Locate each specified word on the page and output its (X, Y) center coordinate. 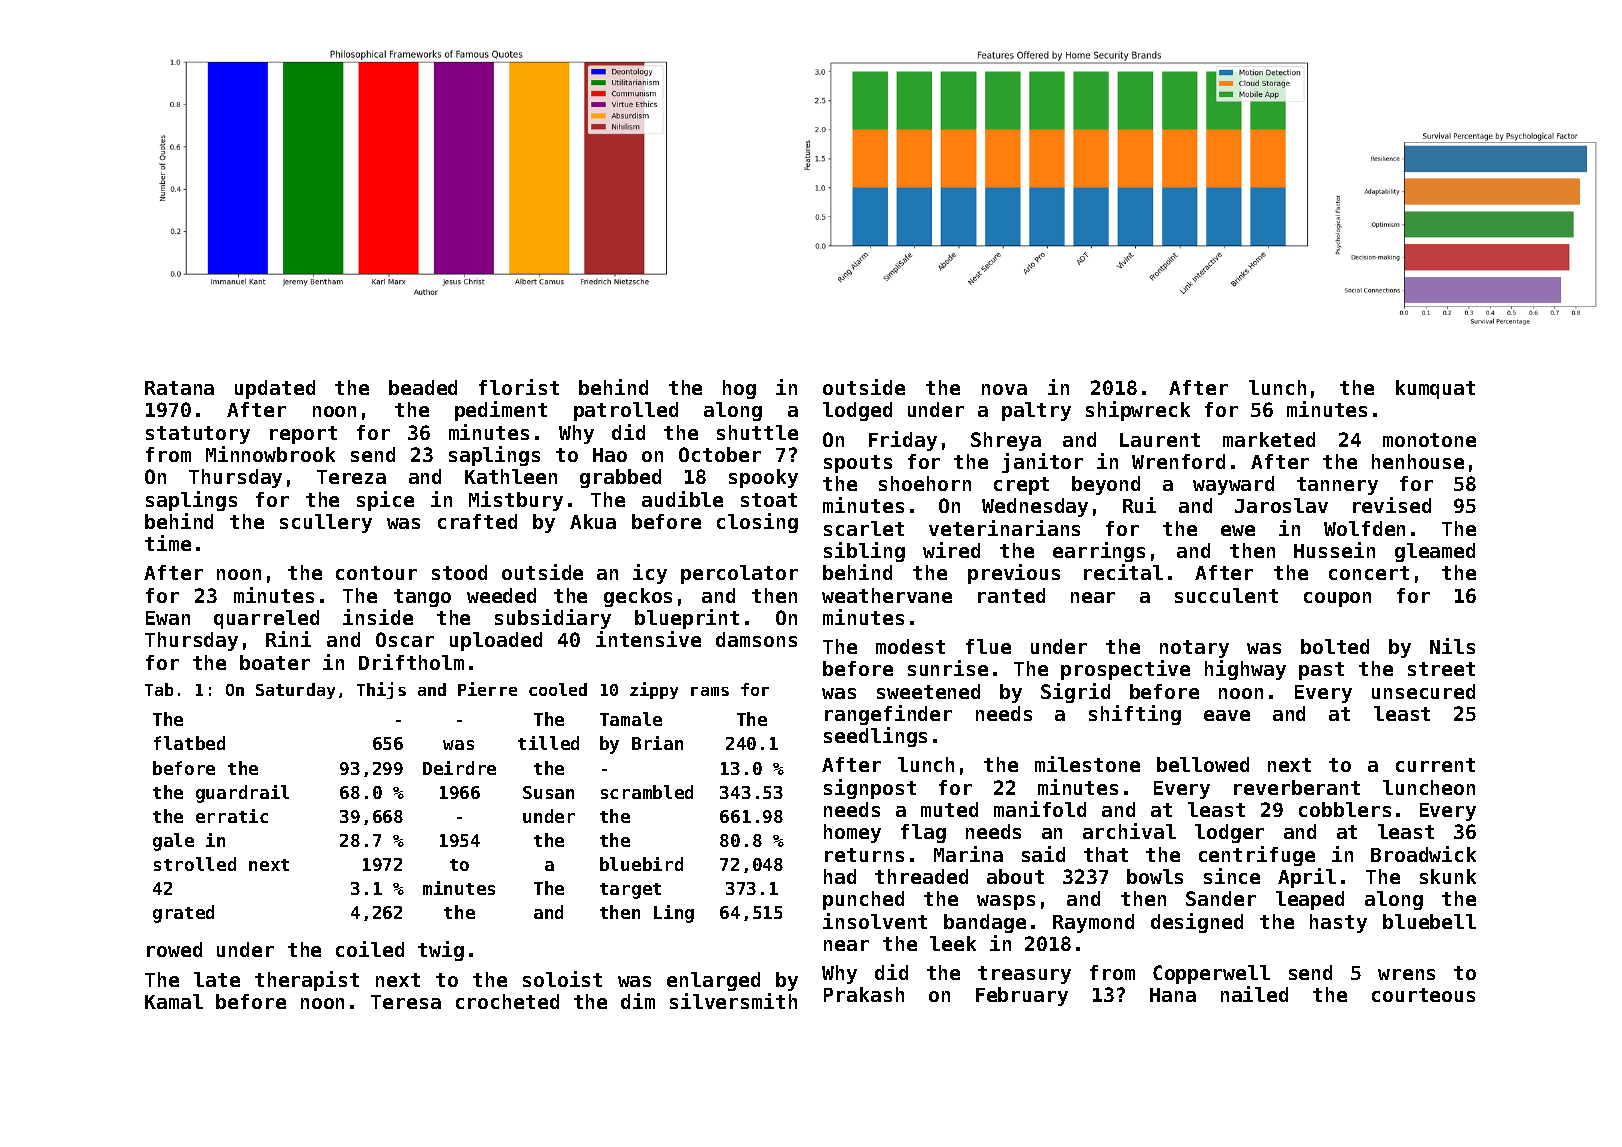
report (303, 435)
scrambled (647, 792)
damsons (756, 639)
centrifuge (1257, 856)
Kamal (174, 1001)
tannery (1337, 486)
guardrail (242, 794)
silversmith (733, 1001)
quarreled (266, 619)
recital (1123, 572)
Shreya (1006, 441)
